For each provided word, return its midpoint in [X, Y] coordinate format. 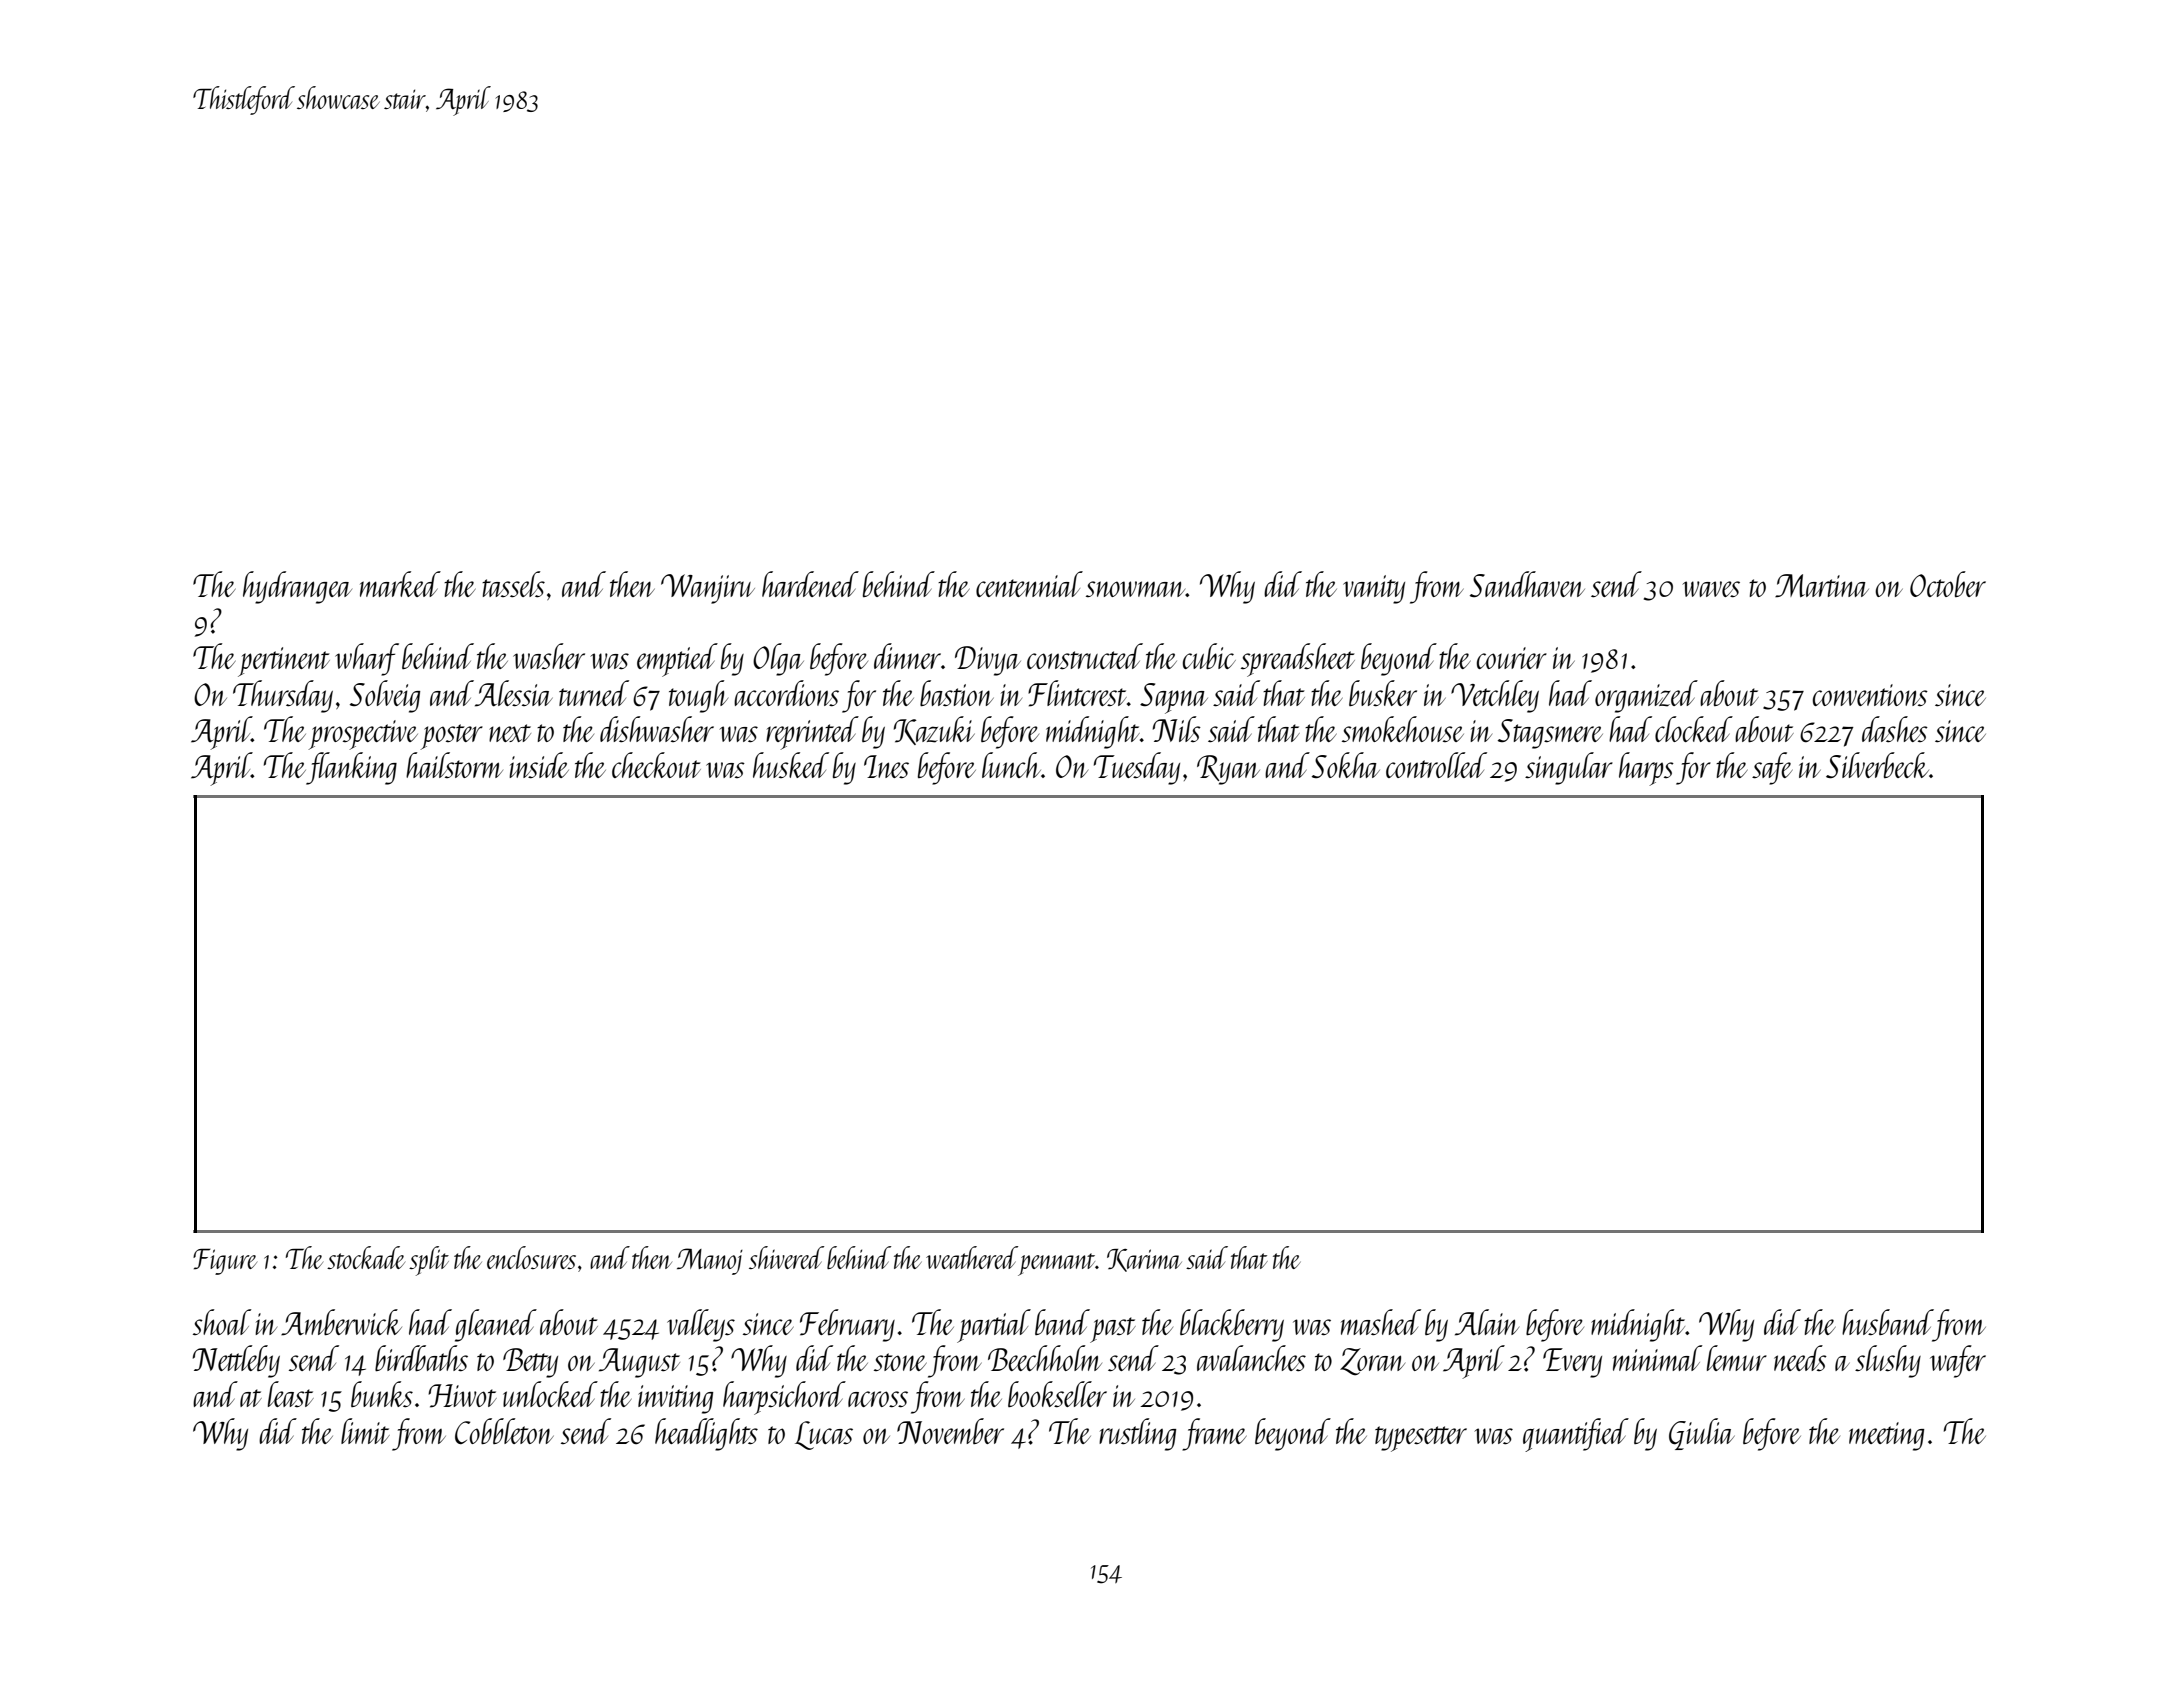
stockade [366, 1257]
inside [539, 765]
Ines [886, 766]
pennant [1056, 1264]
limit [365, 1431]
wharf [367, 659]
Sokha [1346, 765]
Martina [1822, 585]
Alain [1487, 1322]
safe [1772, 768]
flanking [351, 768]
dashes [1895, 729]
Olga [778, 659]
